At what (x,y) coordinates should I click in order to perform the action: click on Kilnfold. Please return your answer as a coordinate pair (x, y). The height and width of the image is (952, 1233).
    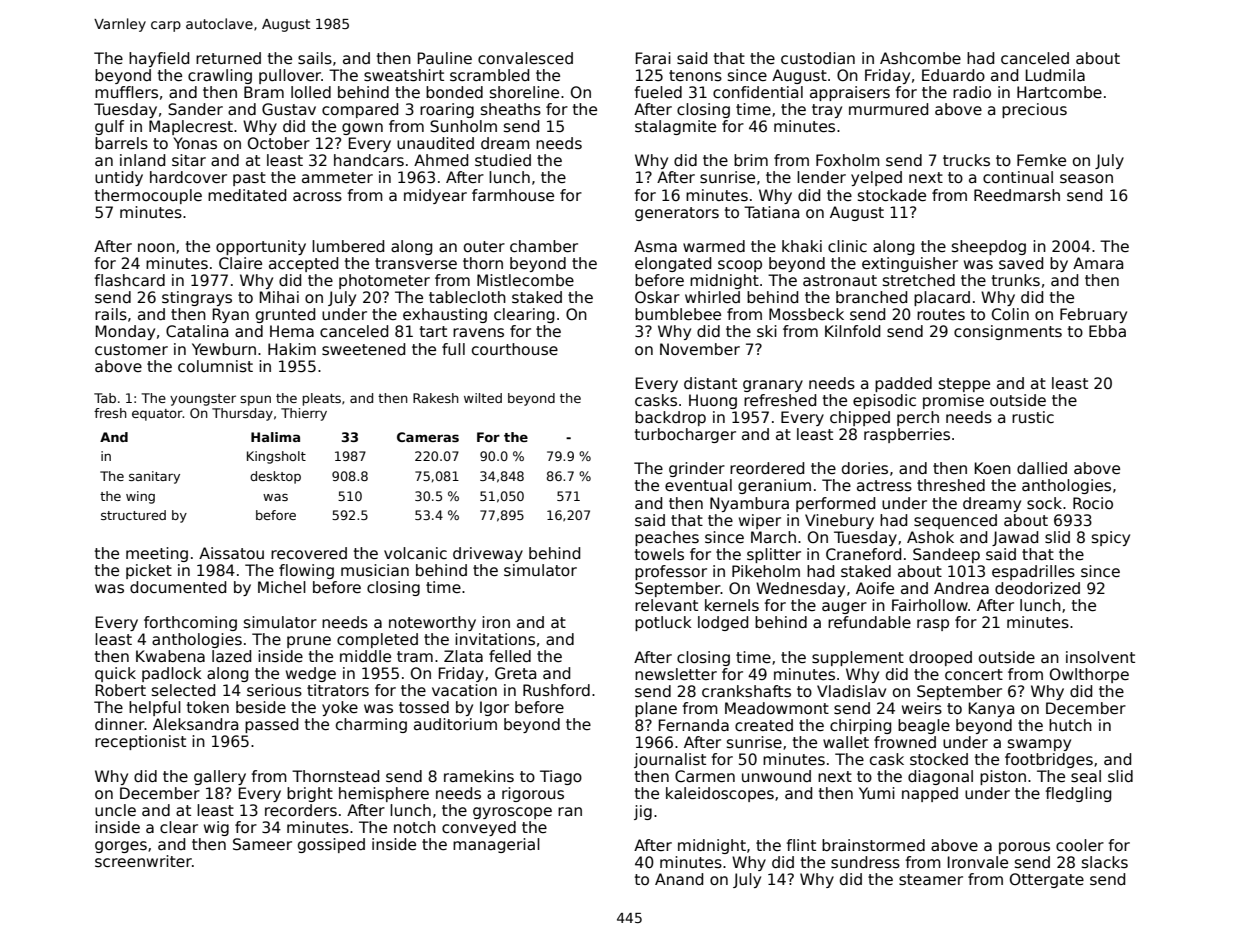
    Looking at the image, I should click on (852, 331).
